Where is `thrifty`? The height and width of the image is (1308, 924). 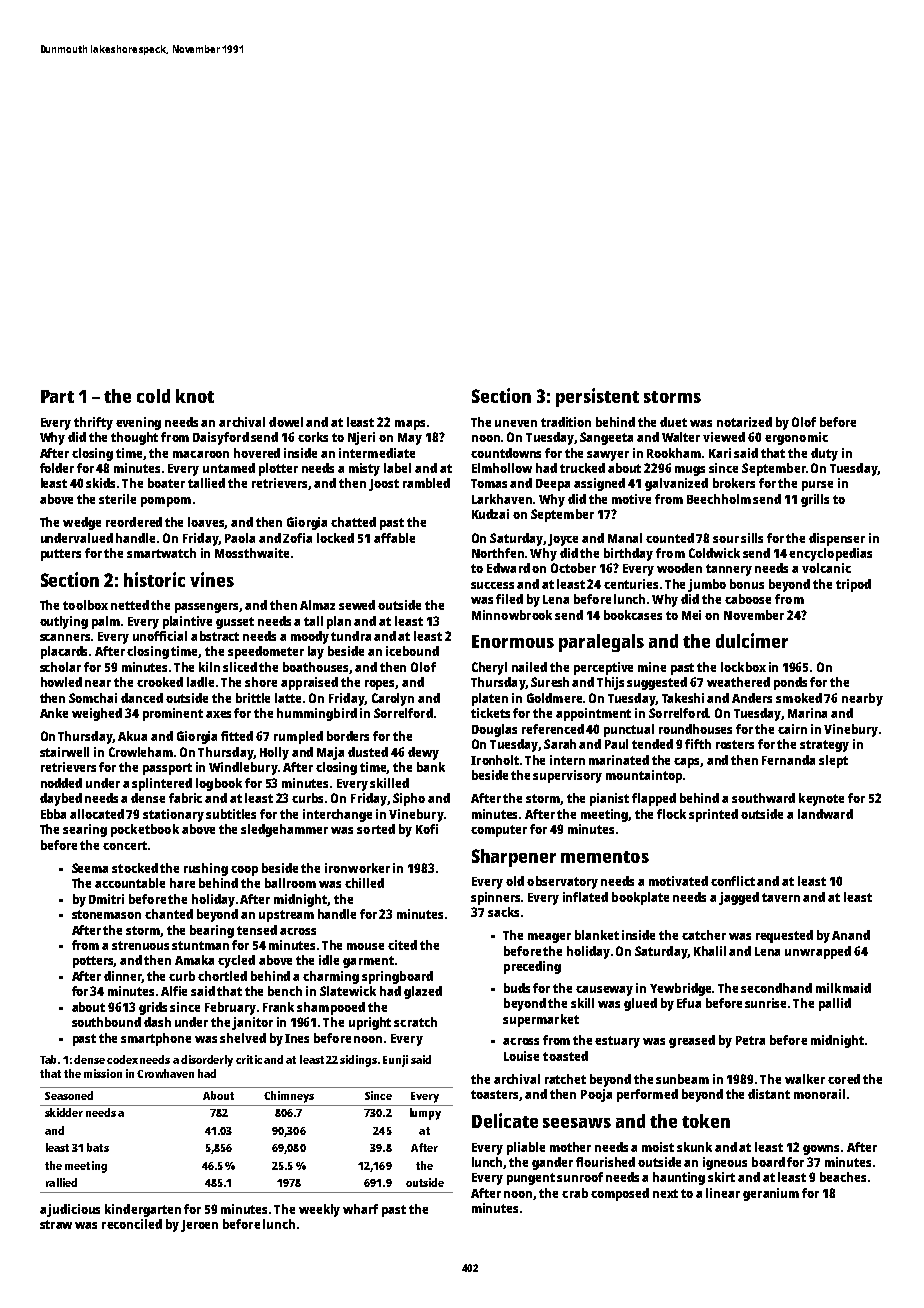 thrifty is located at coordinates (93, 423).
